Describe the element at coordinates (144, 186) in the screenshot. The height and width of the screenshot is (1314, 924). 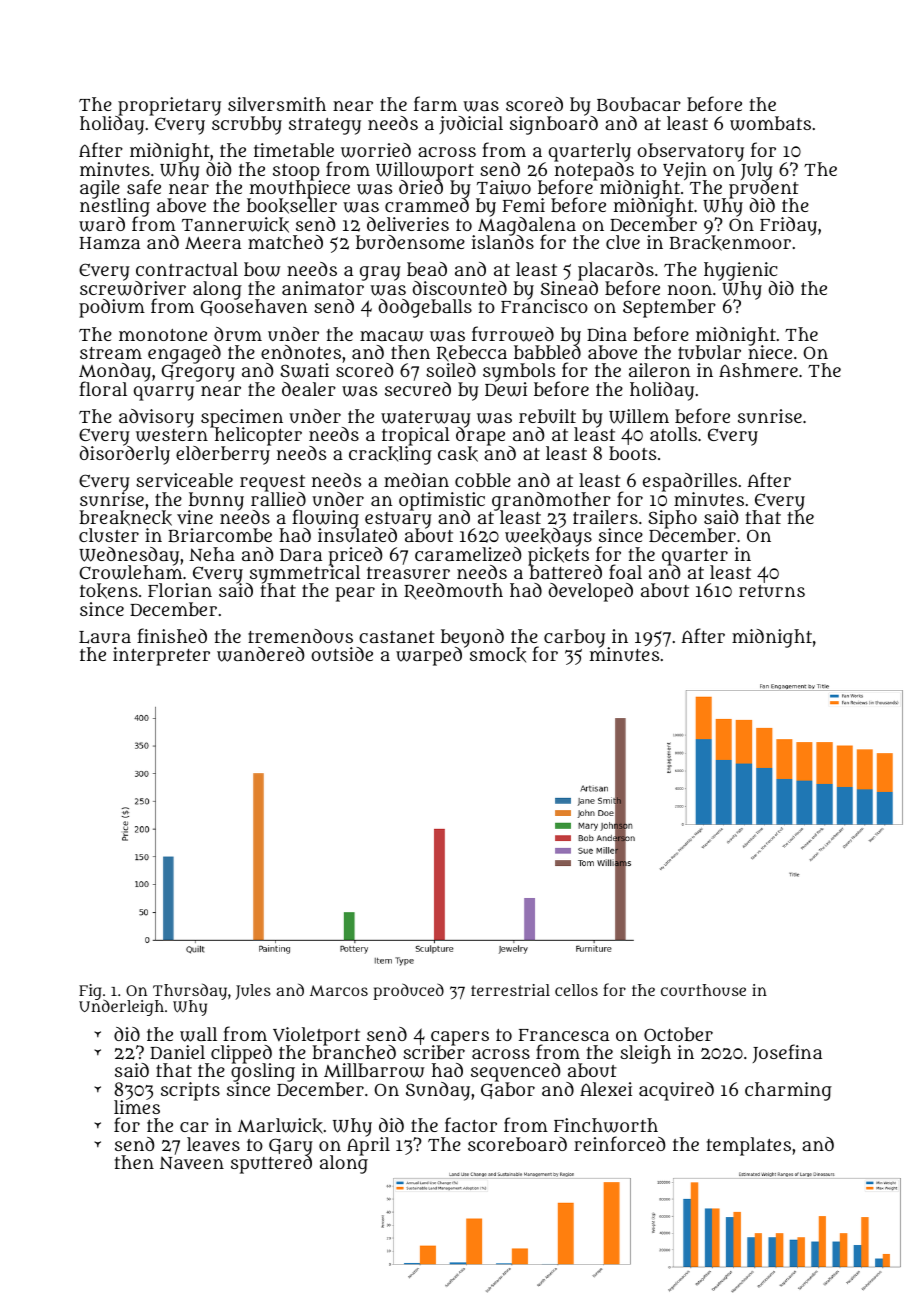
I see `safe` at that location.
